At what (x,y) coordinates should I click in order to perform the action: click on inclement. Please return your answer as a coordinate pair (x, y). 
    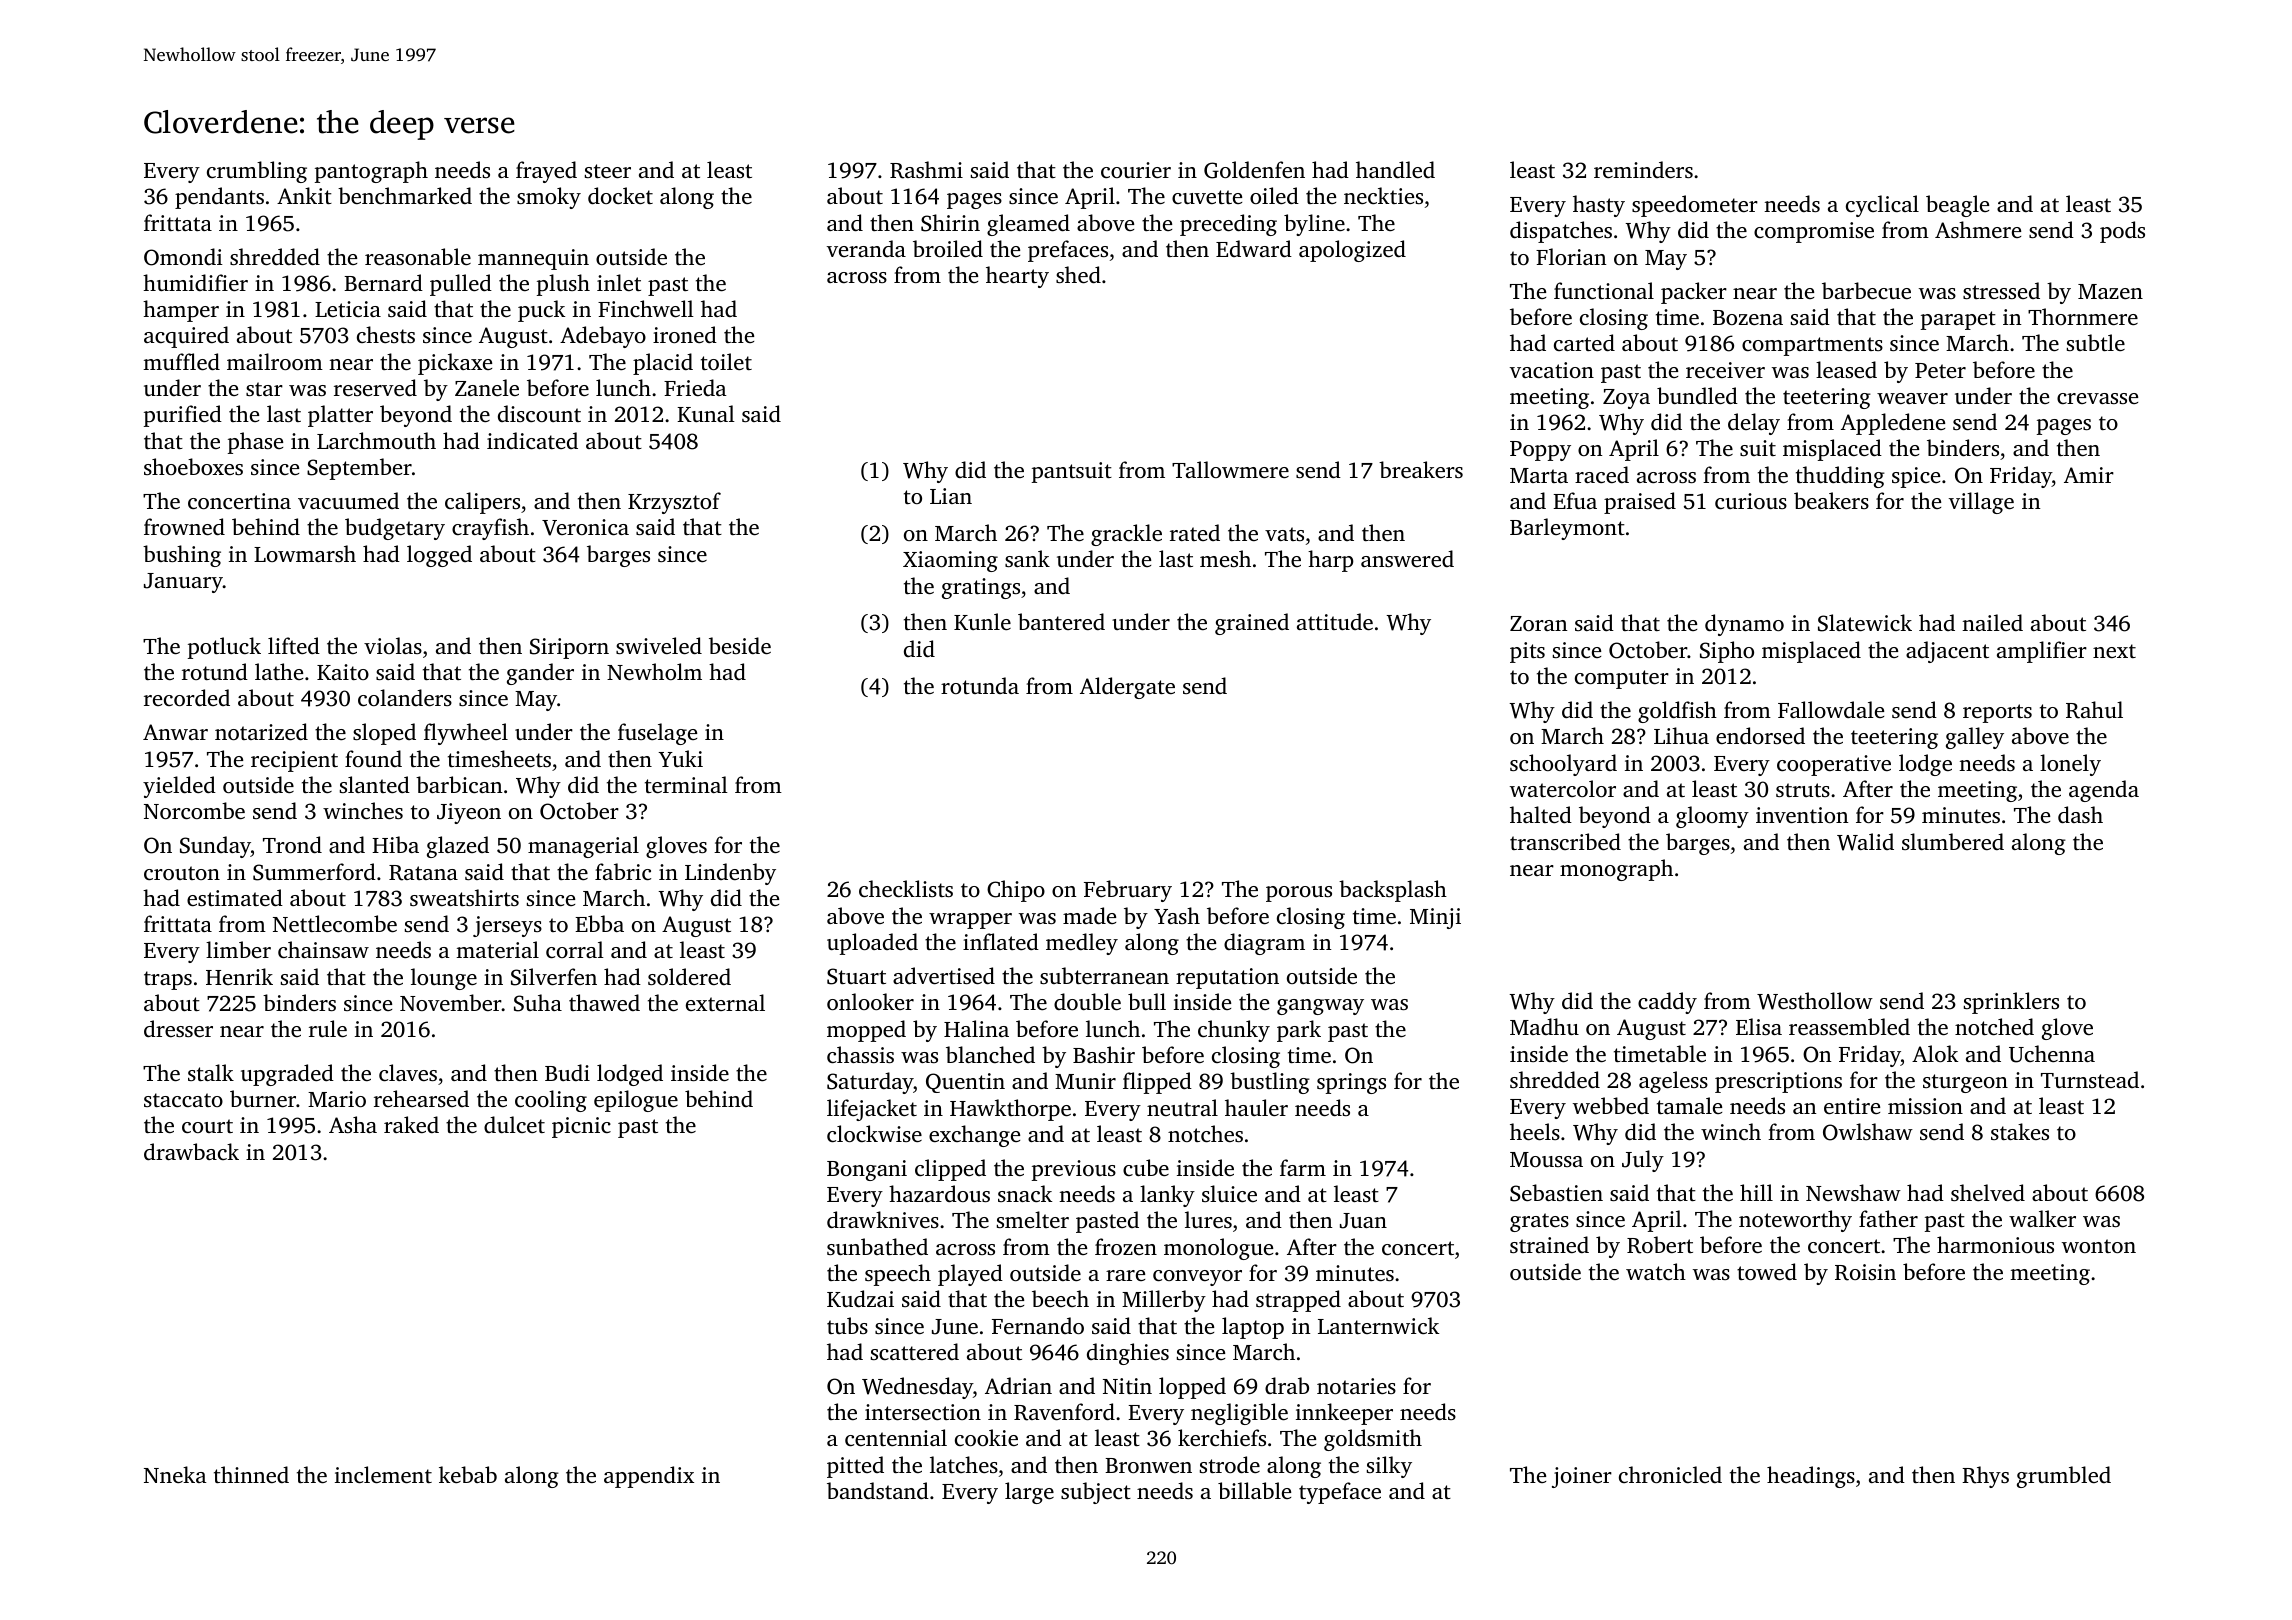
    Looking at the image, I should click on (383, 1474).
